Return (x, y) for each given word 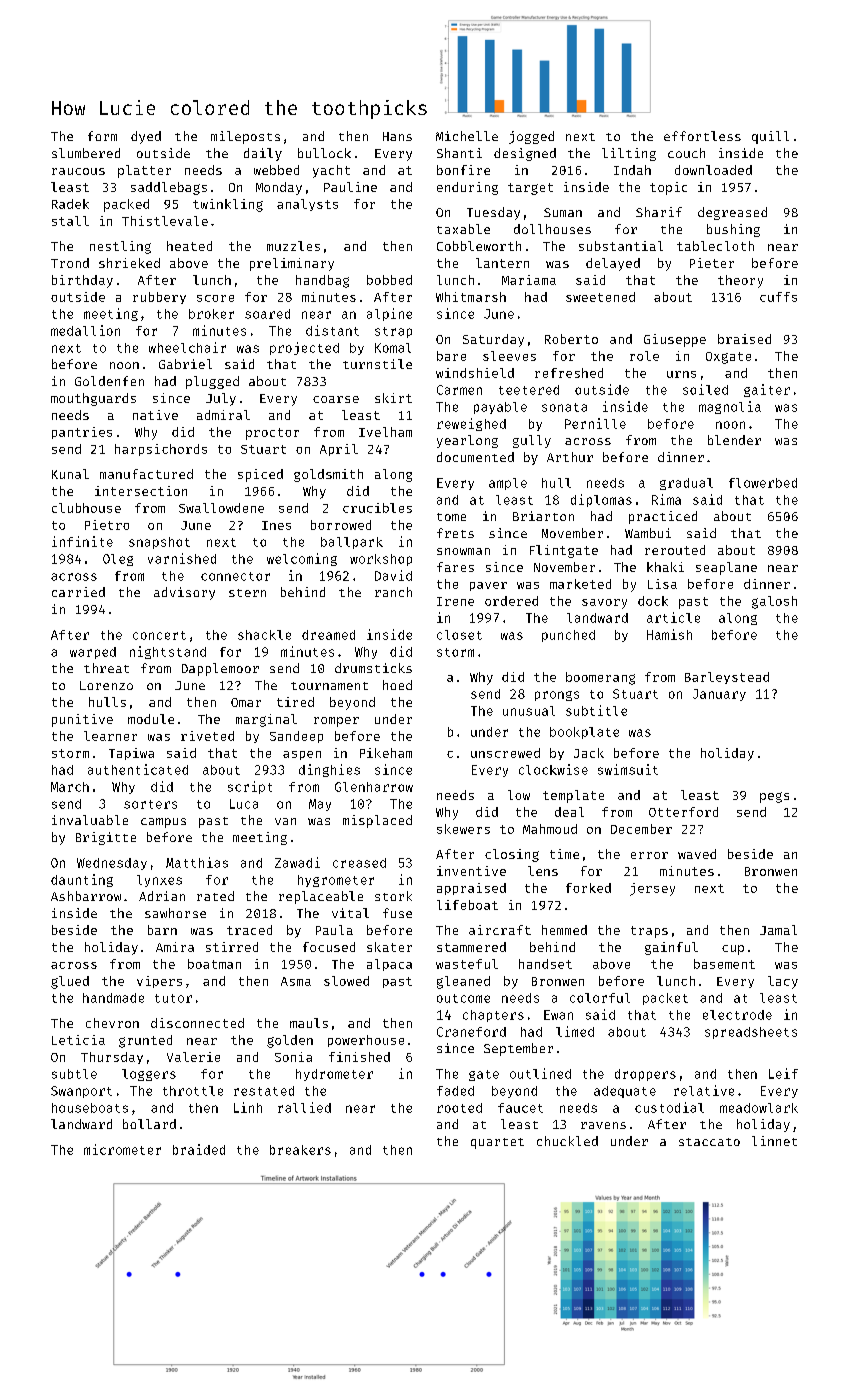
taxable (463, 229)
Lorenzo (106, 685)
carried (78, 592)
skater (389, 947)
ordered (511, 601)
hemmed (564, 930)
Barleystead (727, 678)
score (215, 298)
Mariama (529, 280)
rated (215, 896)
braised (744, 339)
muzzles (293, 246)
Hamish (669, 634)
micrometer (122, 1149)
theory (740, 281)
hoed (397, 685)
